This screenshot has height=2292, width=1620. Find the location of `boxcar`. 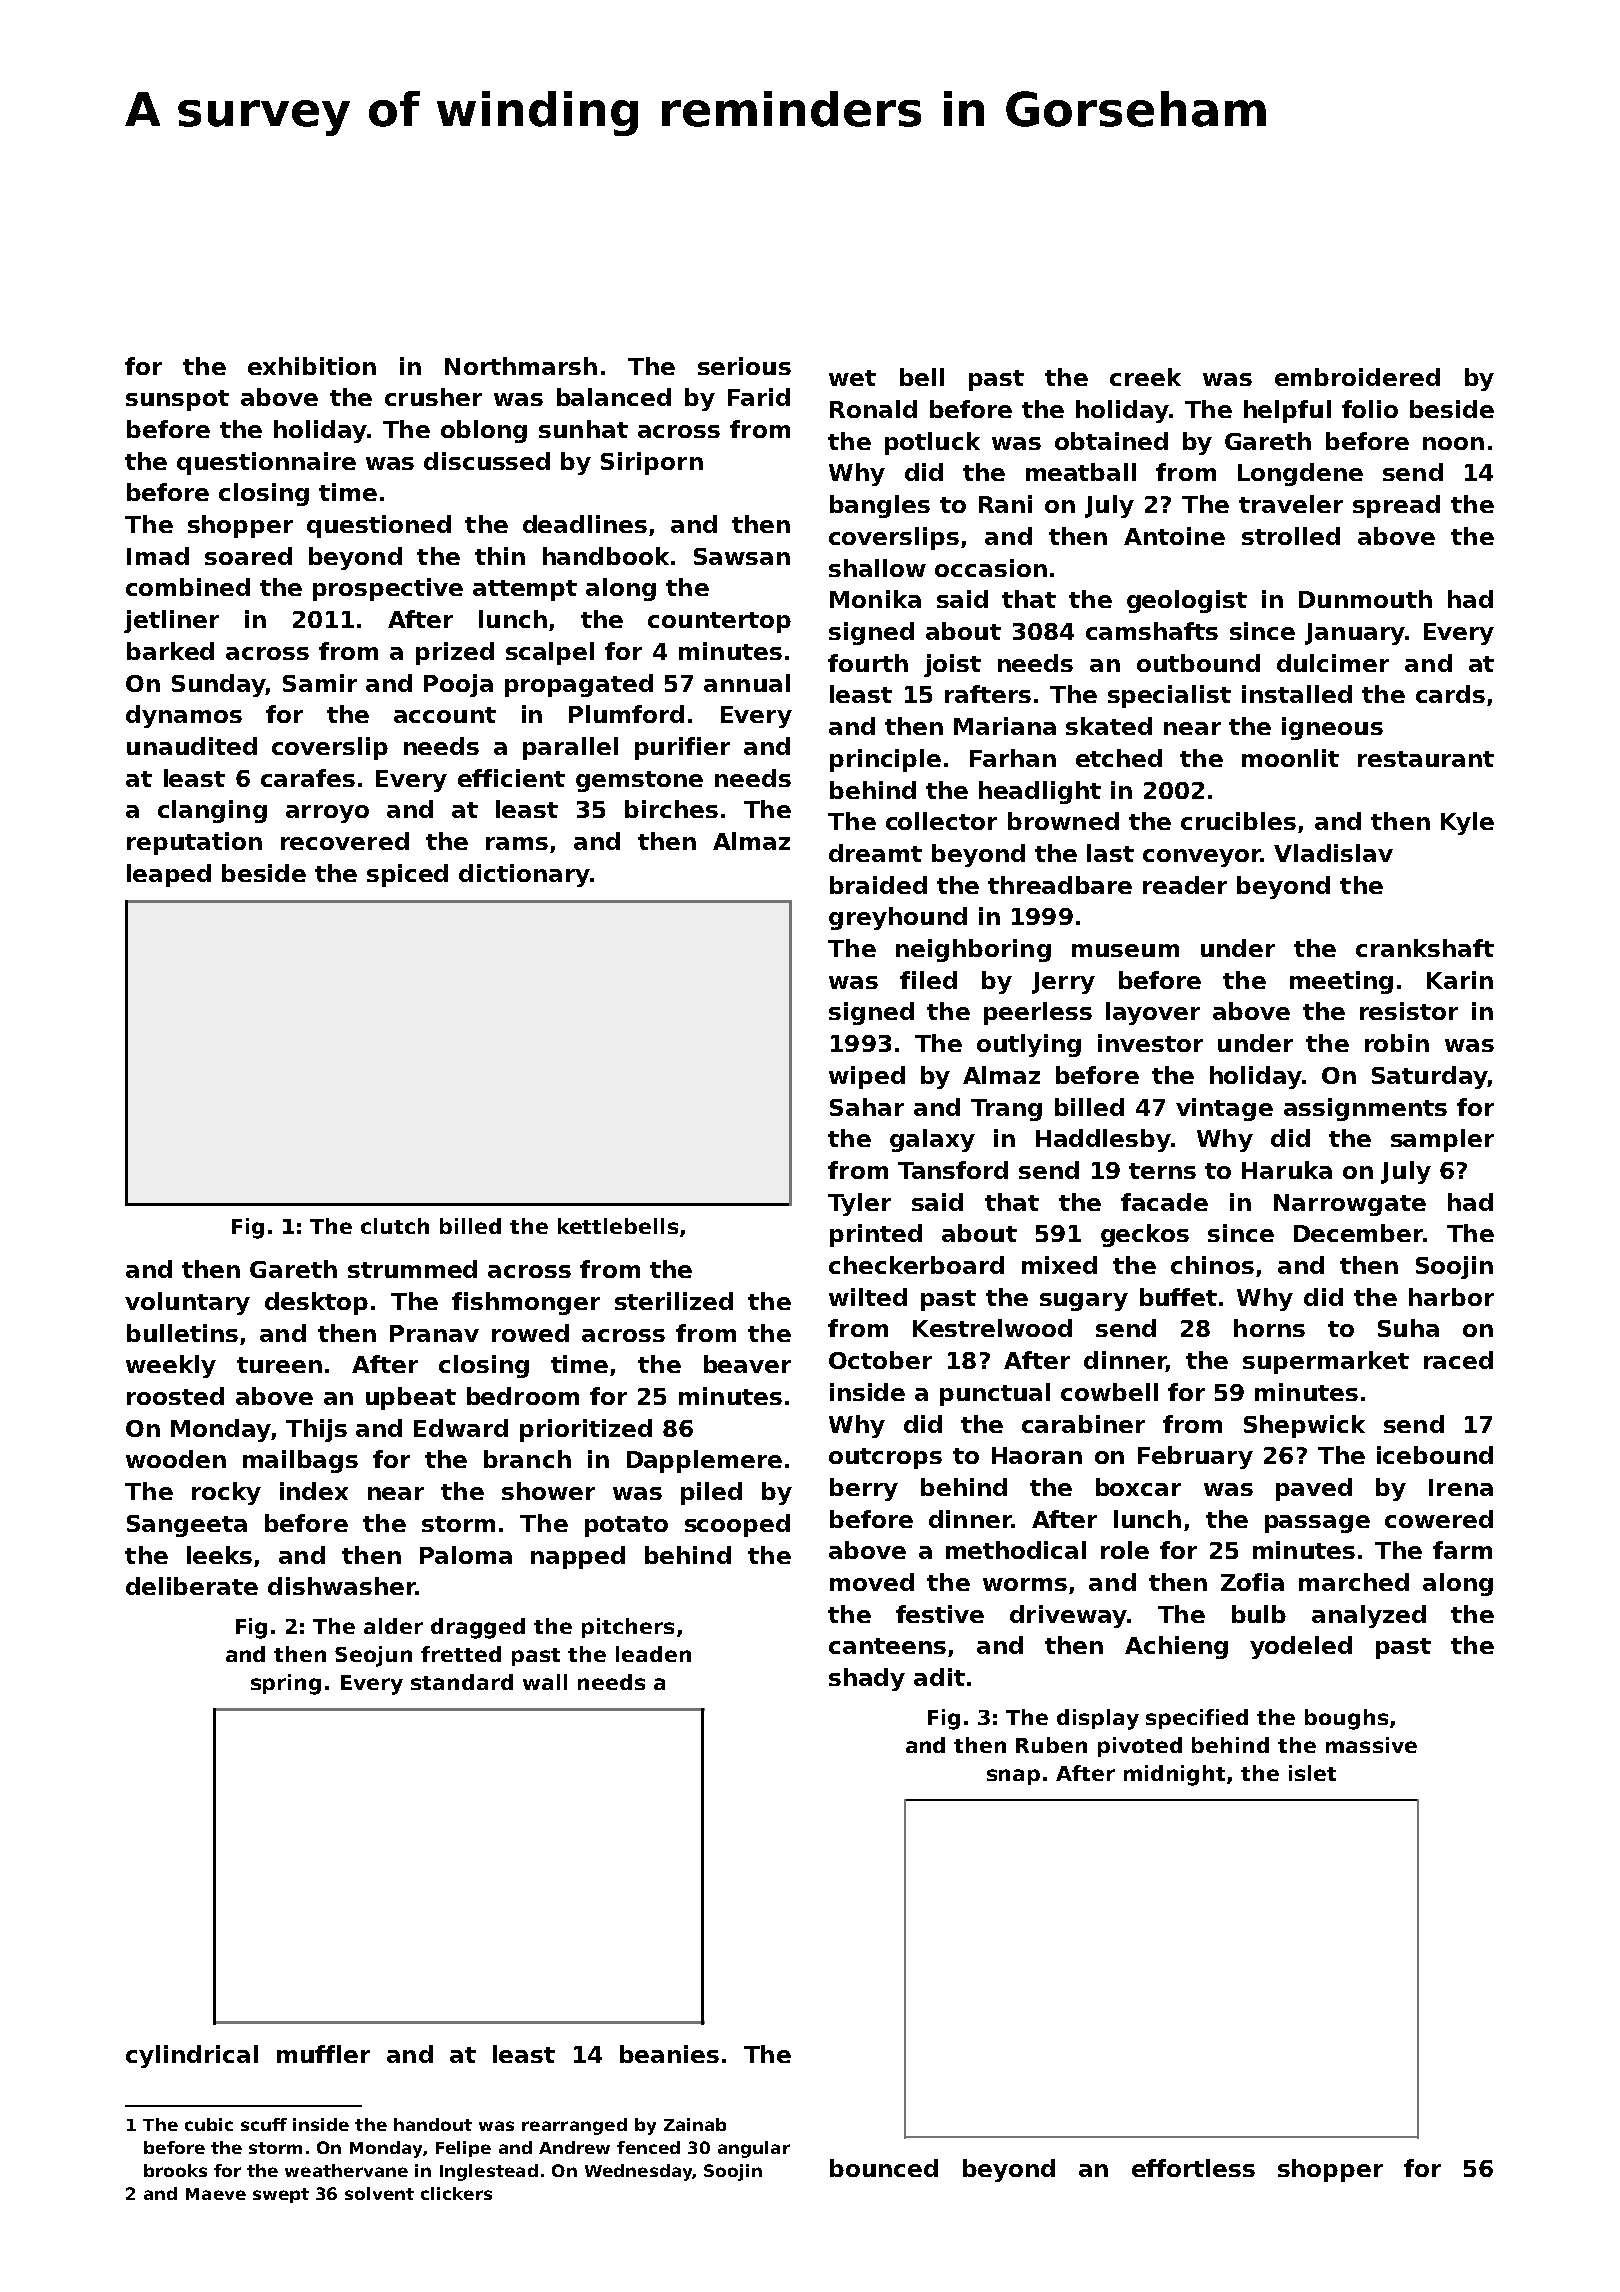

boxcar is located at coordinates (1138, 1487).
